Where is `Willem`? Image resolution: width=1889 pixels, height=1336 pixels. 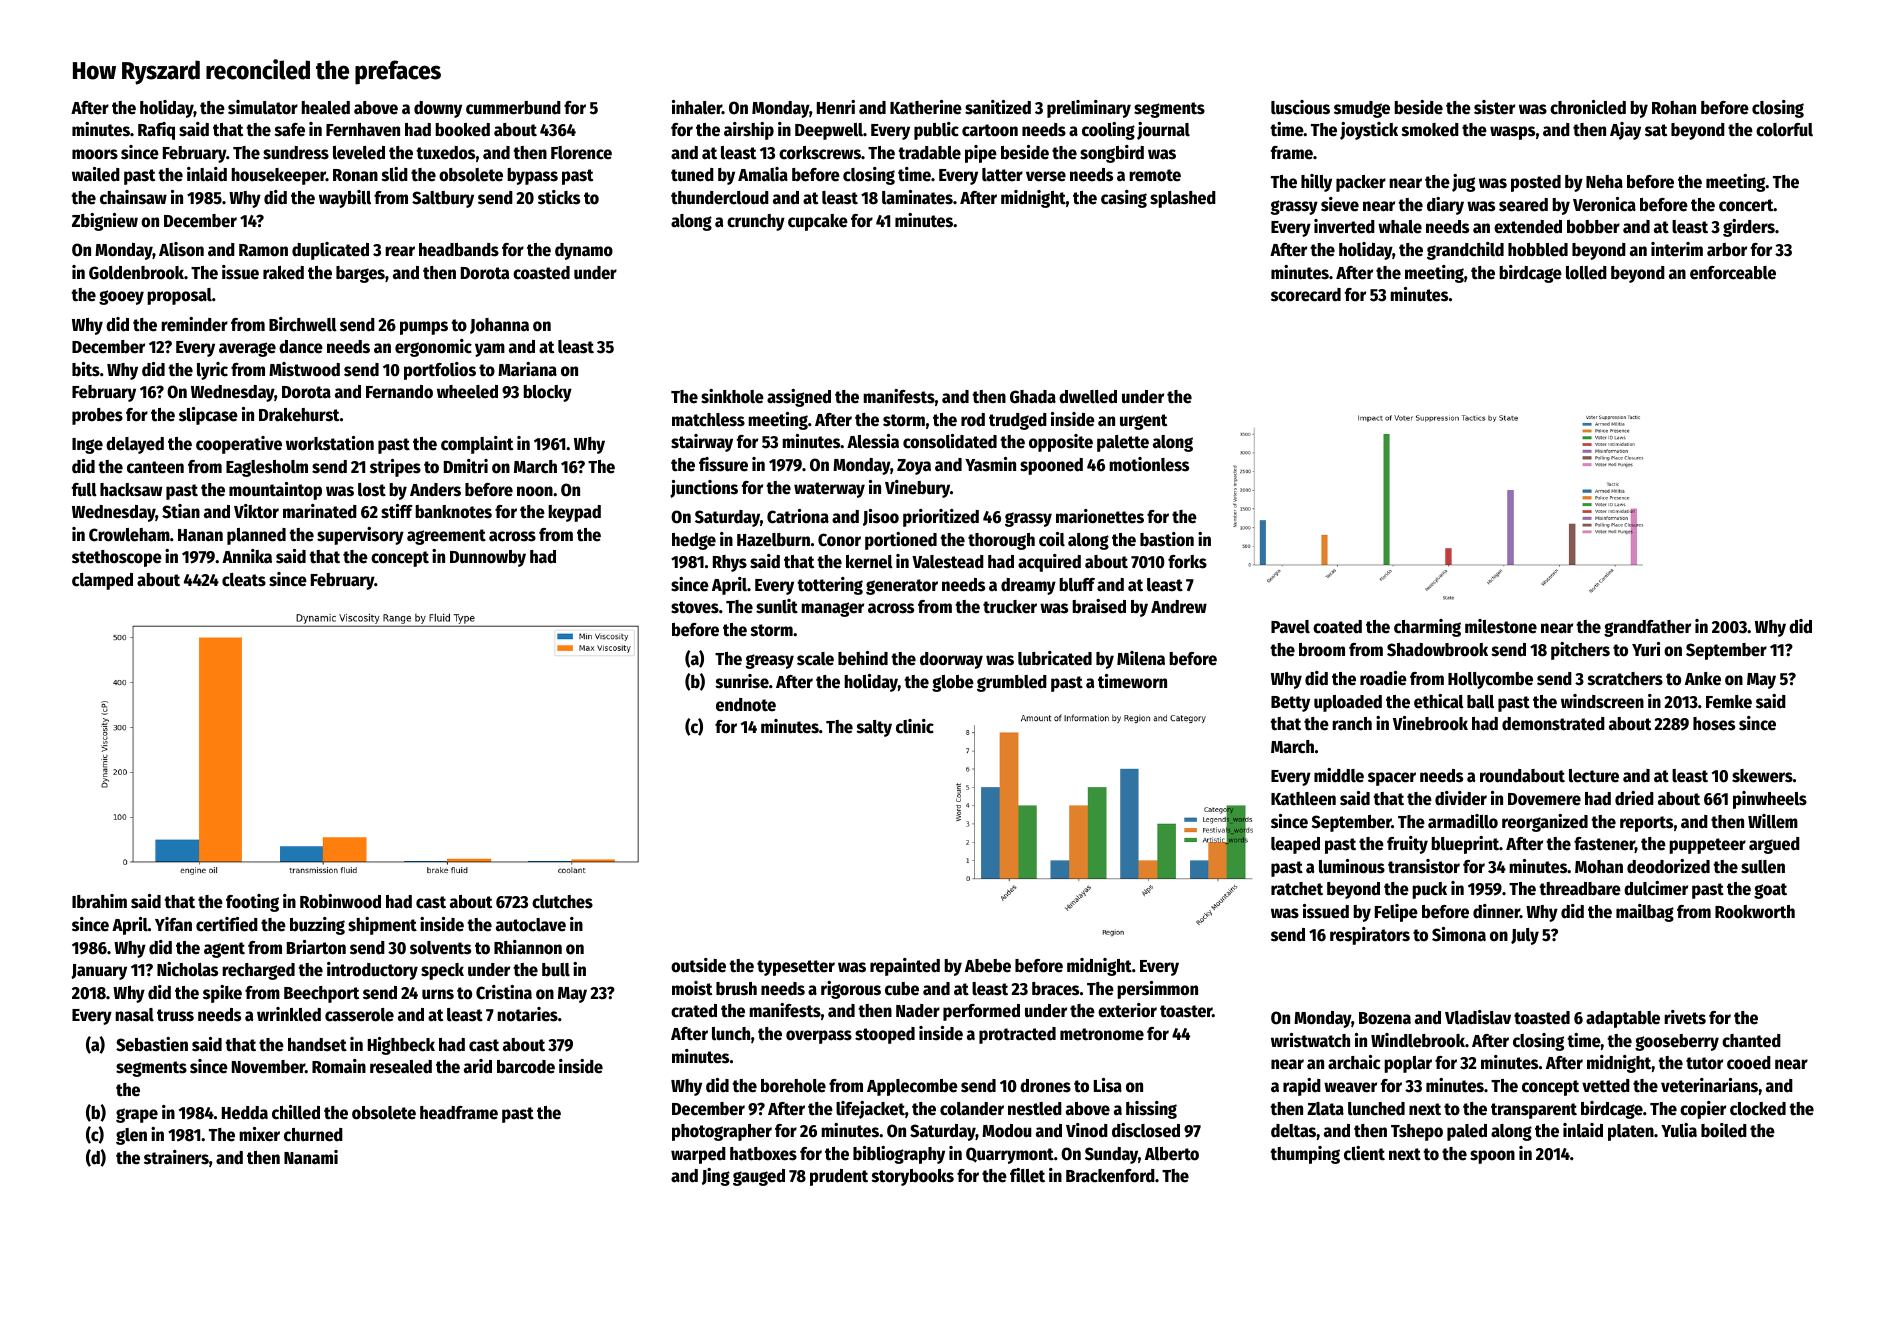
Willem is located at coordinates (1773, 821).
